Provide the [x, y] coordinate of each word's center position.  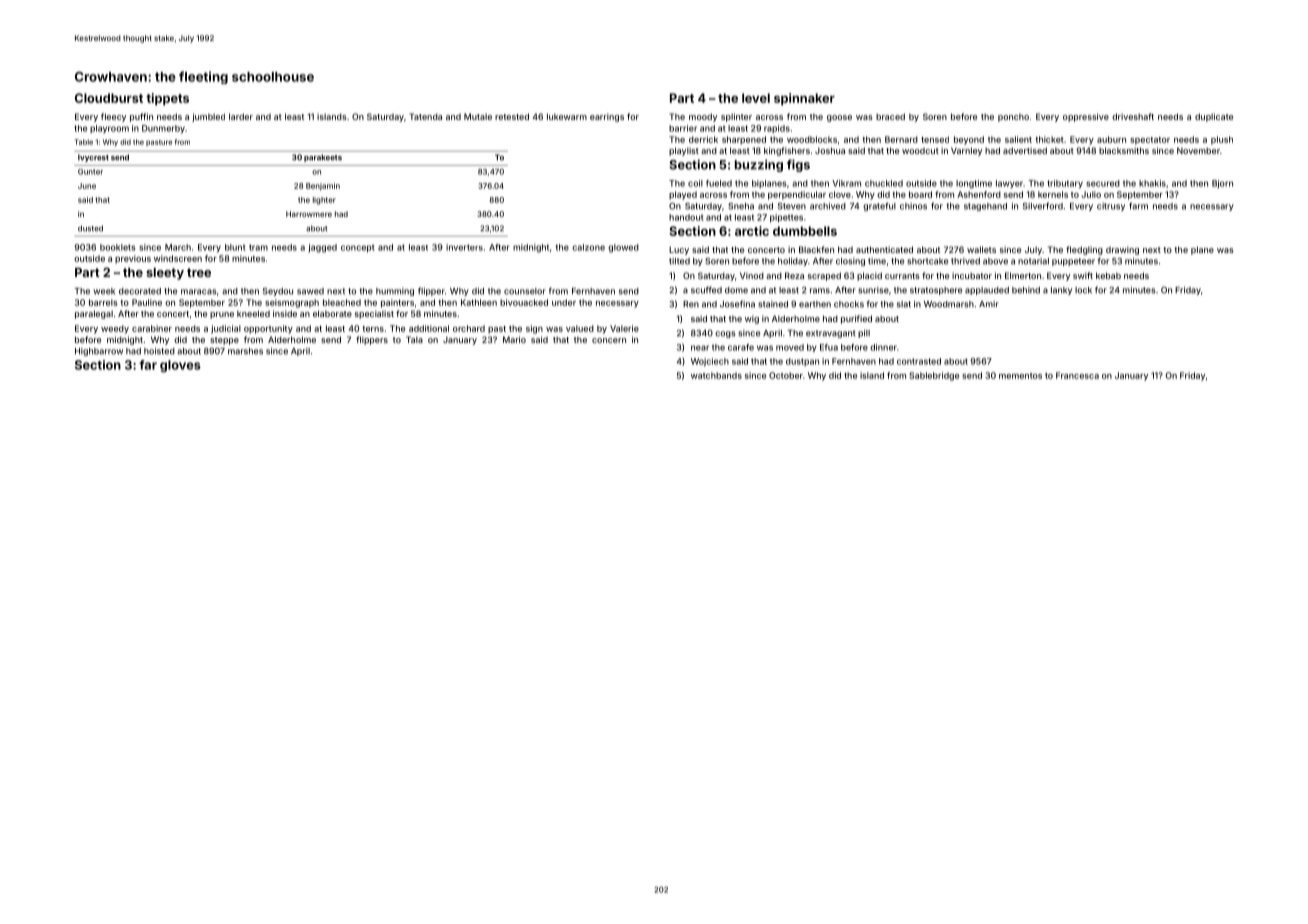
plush [1222, 140]
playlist [684, 151]
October [786, 375]
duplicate [1214, 117]
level [756, 98]
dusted [90, 228]
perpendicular [797, 195]
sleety [165, 274]
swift [1083, 275]
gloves [180, 366]
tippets [167, 99]
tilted [679, 261]
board [920, 194]
